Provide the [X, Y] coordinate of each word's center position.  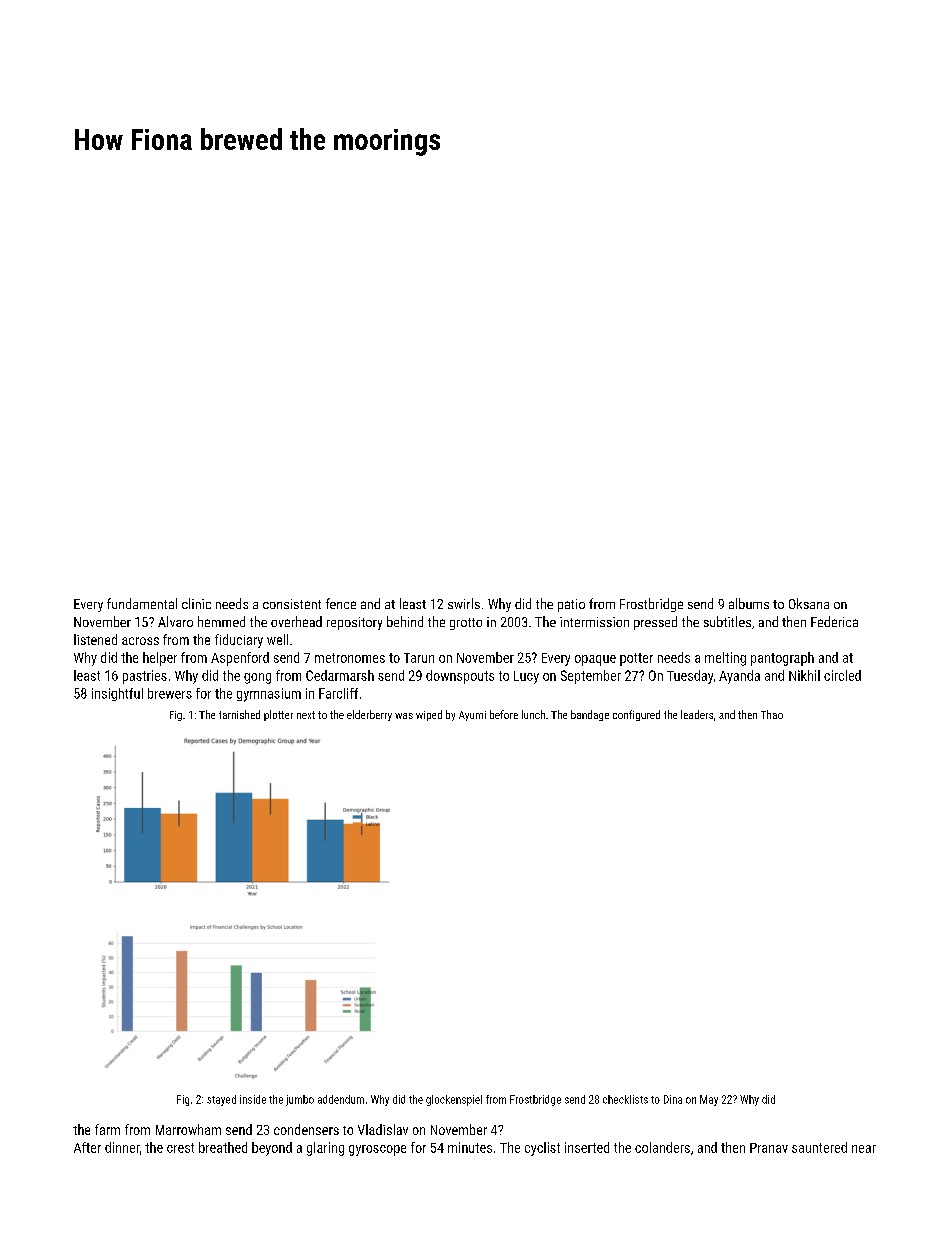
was [404, 716]
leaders [697, 714]
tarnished [239, 714]
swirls [464, 603]
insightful [117, 694]
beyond [272, 1149]
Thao [772, 714]
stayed [221, 1100]
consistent [292, 604]
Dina [673, 1099]
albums [749, 603]
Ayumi [472, 716]
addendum [341, 1099]
